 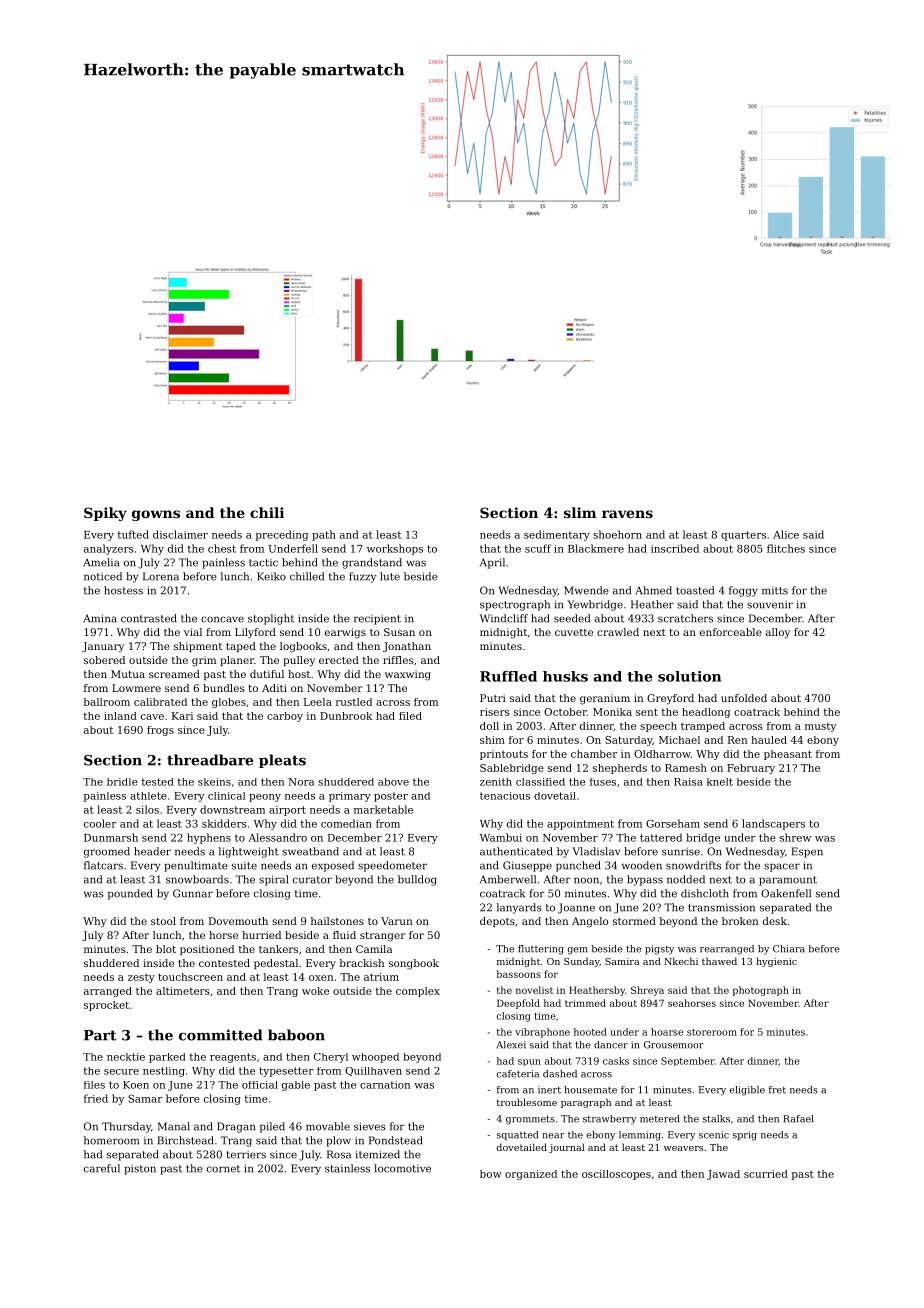 What do you see at coordinates (190, 977) in the screenshot?
I see `touchscreen` at bounding box center [190, 977].
